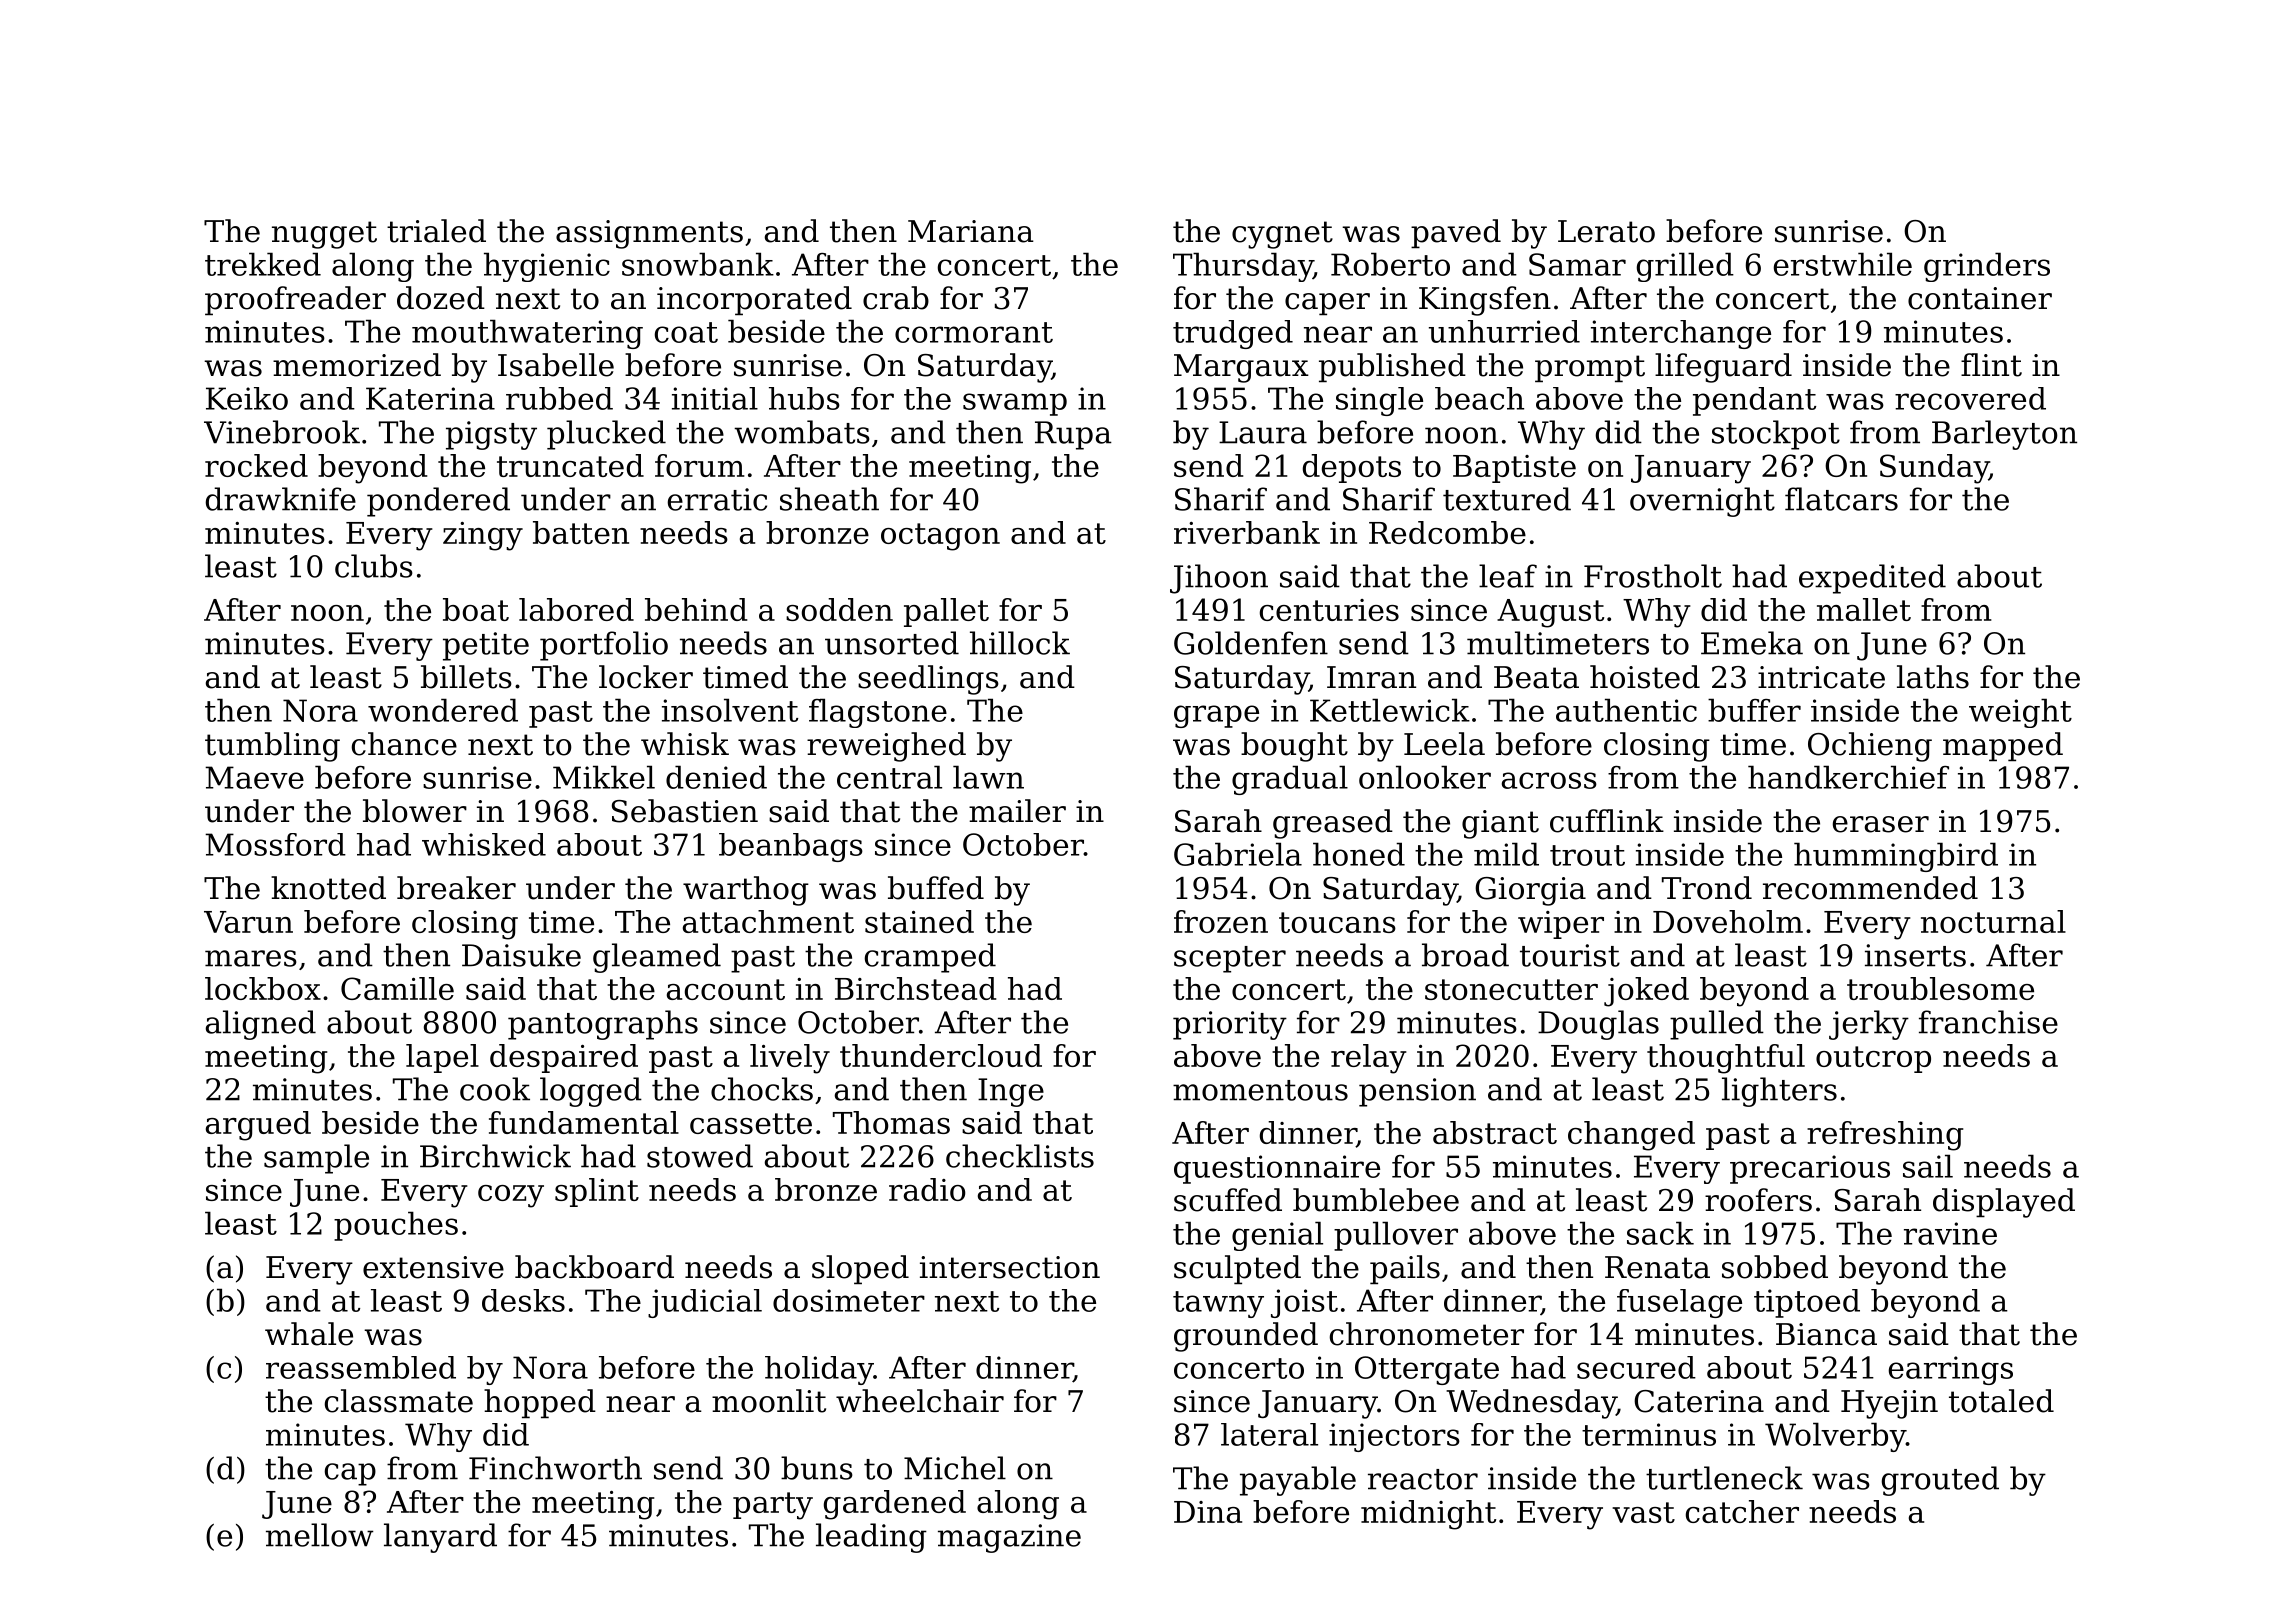 Image resolution: width=2292 pixels, height=1620 pixels. What do you see at coordinates (357, 365) in the screenshot?
I see `memorized` at bounding box center [357, 365].
